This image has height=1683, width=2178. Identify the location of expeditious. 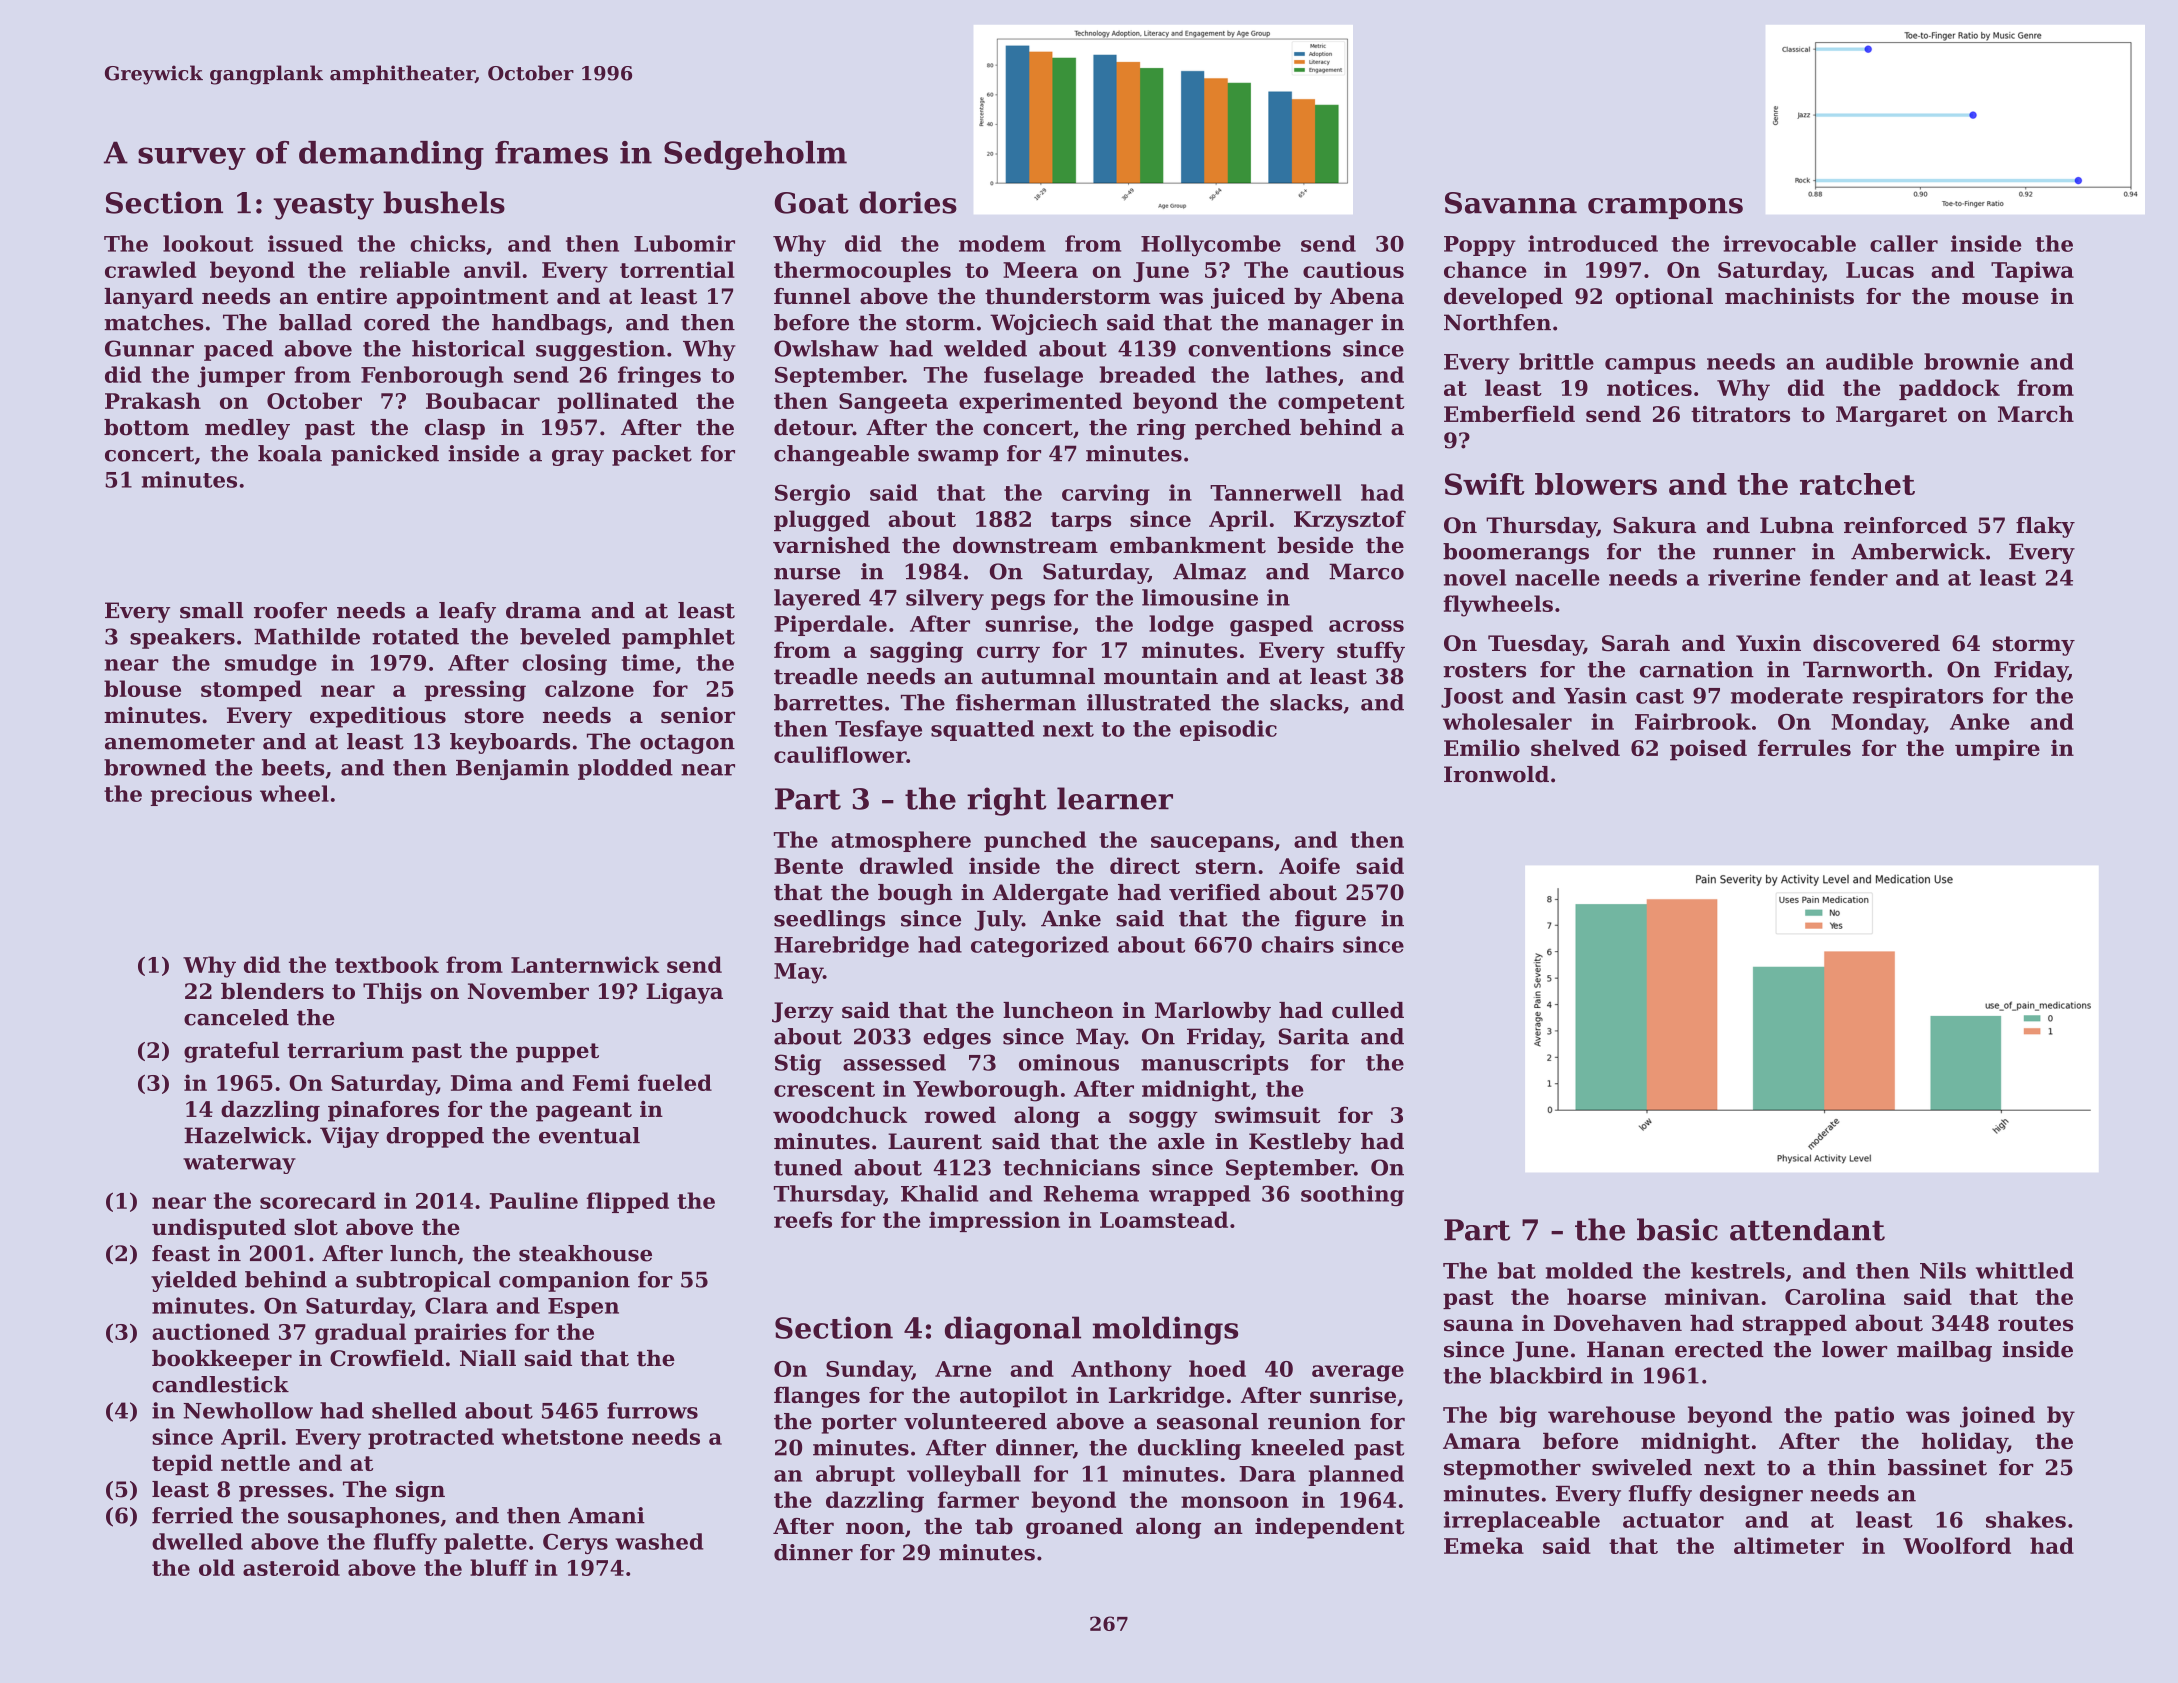
(378, 717).
